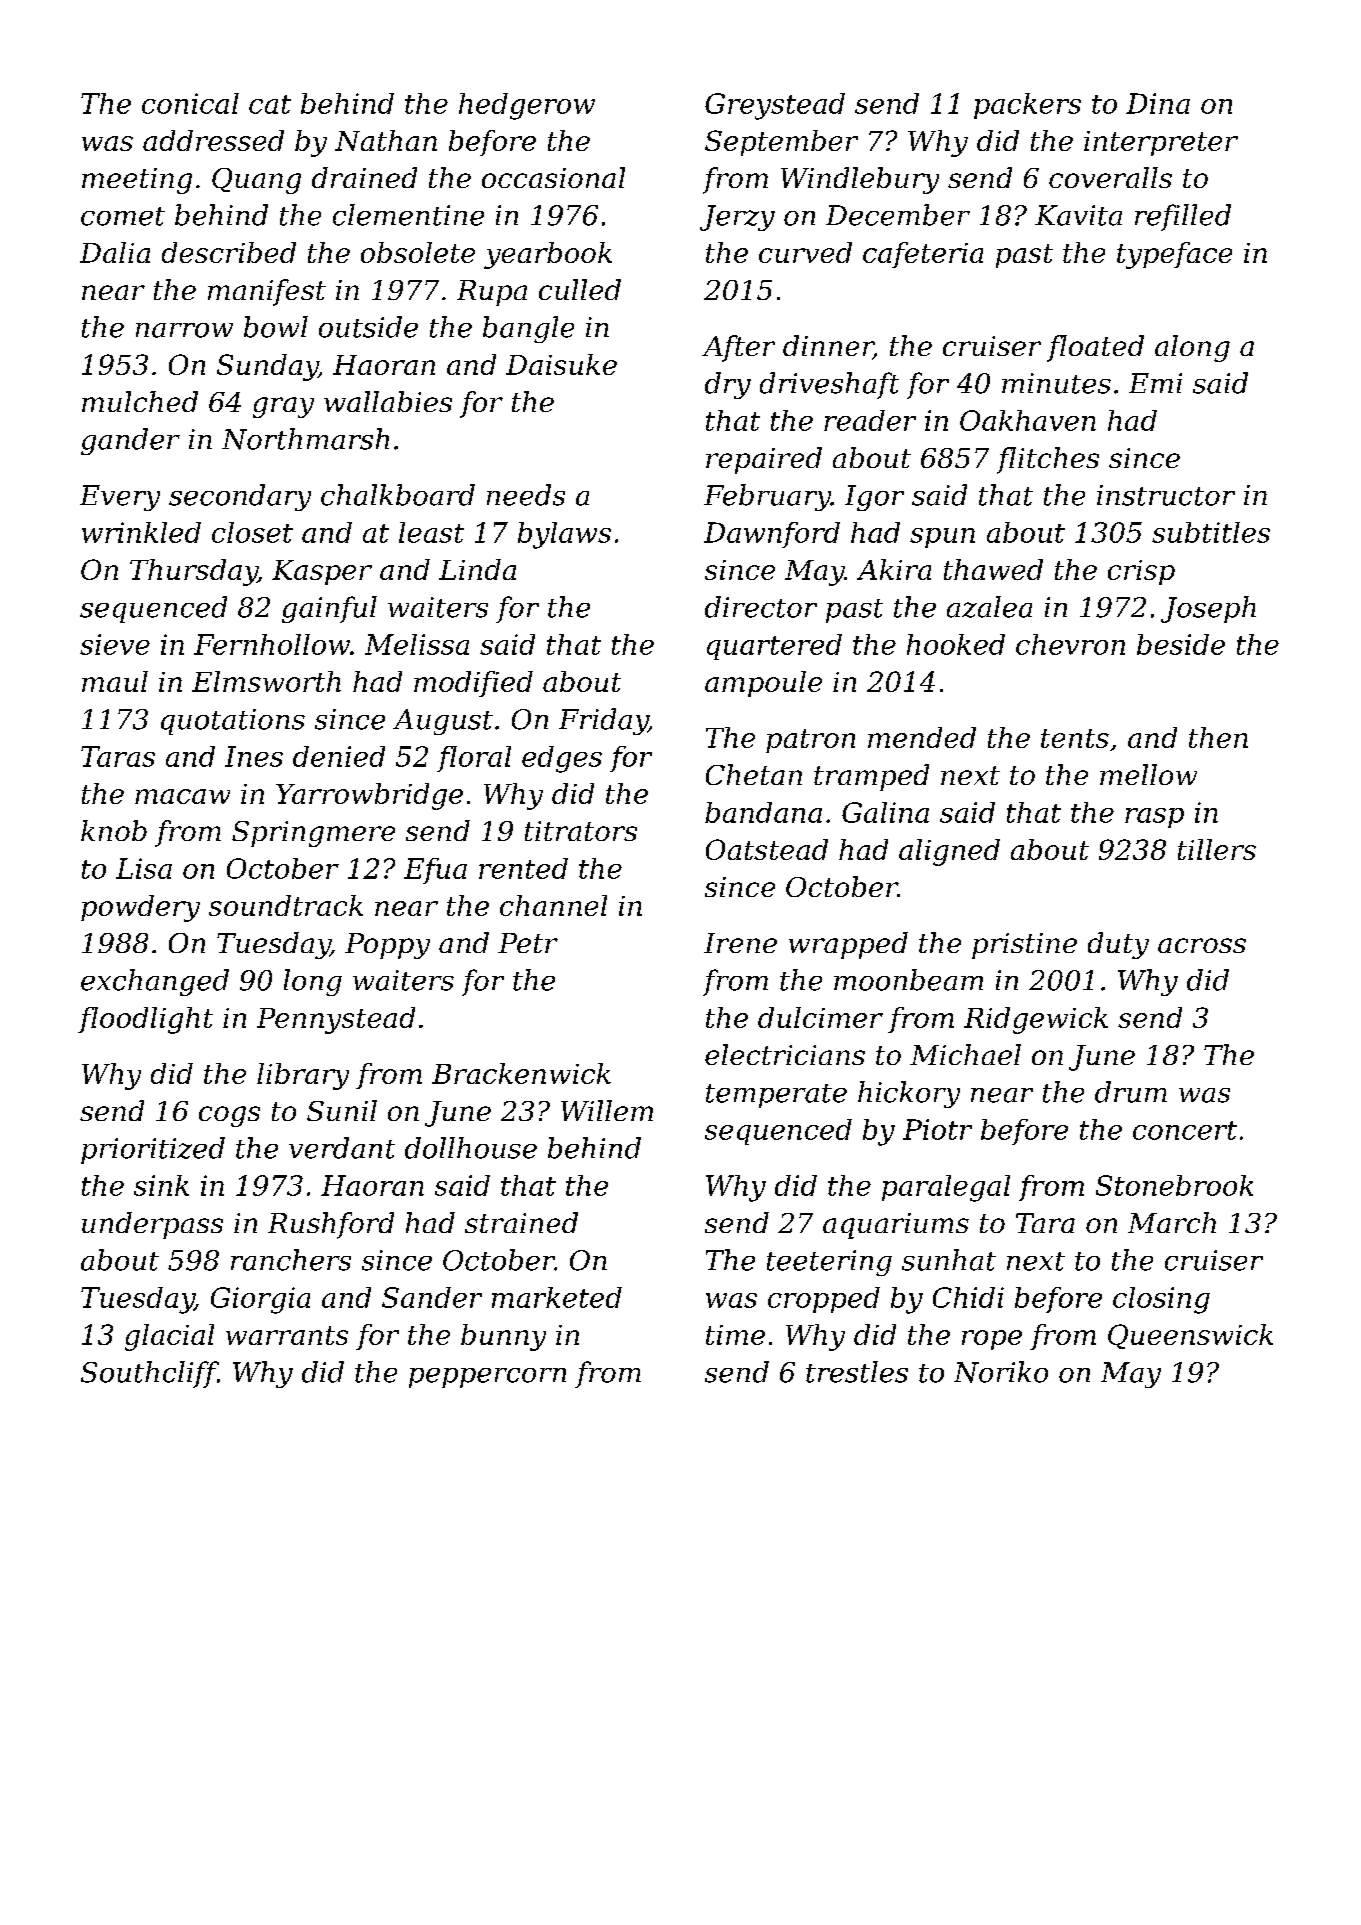 This screenshot has height=1925, width=1361. I want to click on exchanged, so click(155, 982).
